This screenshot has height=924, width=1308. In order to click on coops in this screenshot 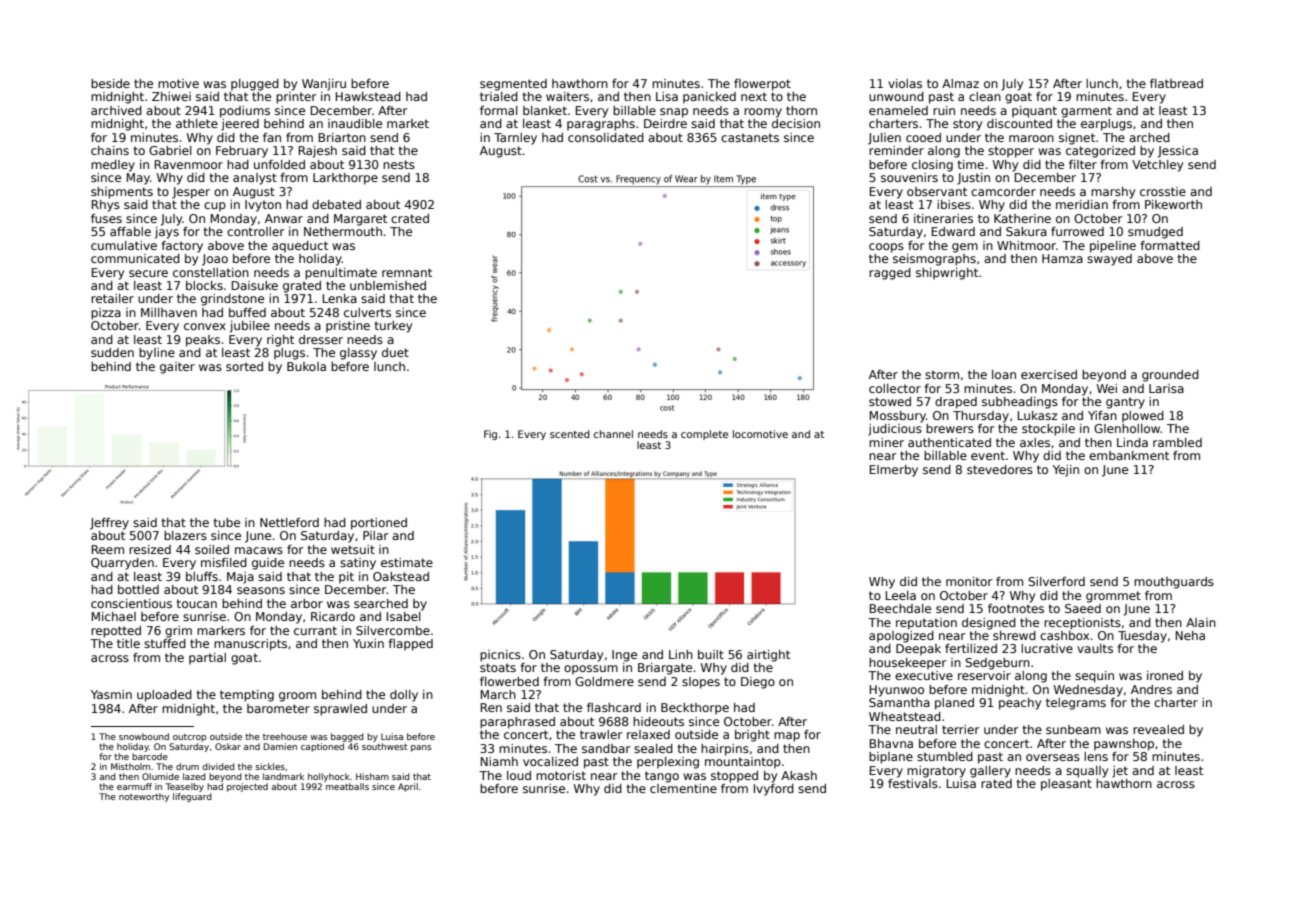, I will do `click(886, 248)`.
